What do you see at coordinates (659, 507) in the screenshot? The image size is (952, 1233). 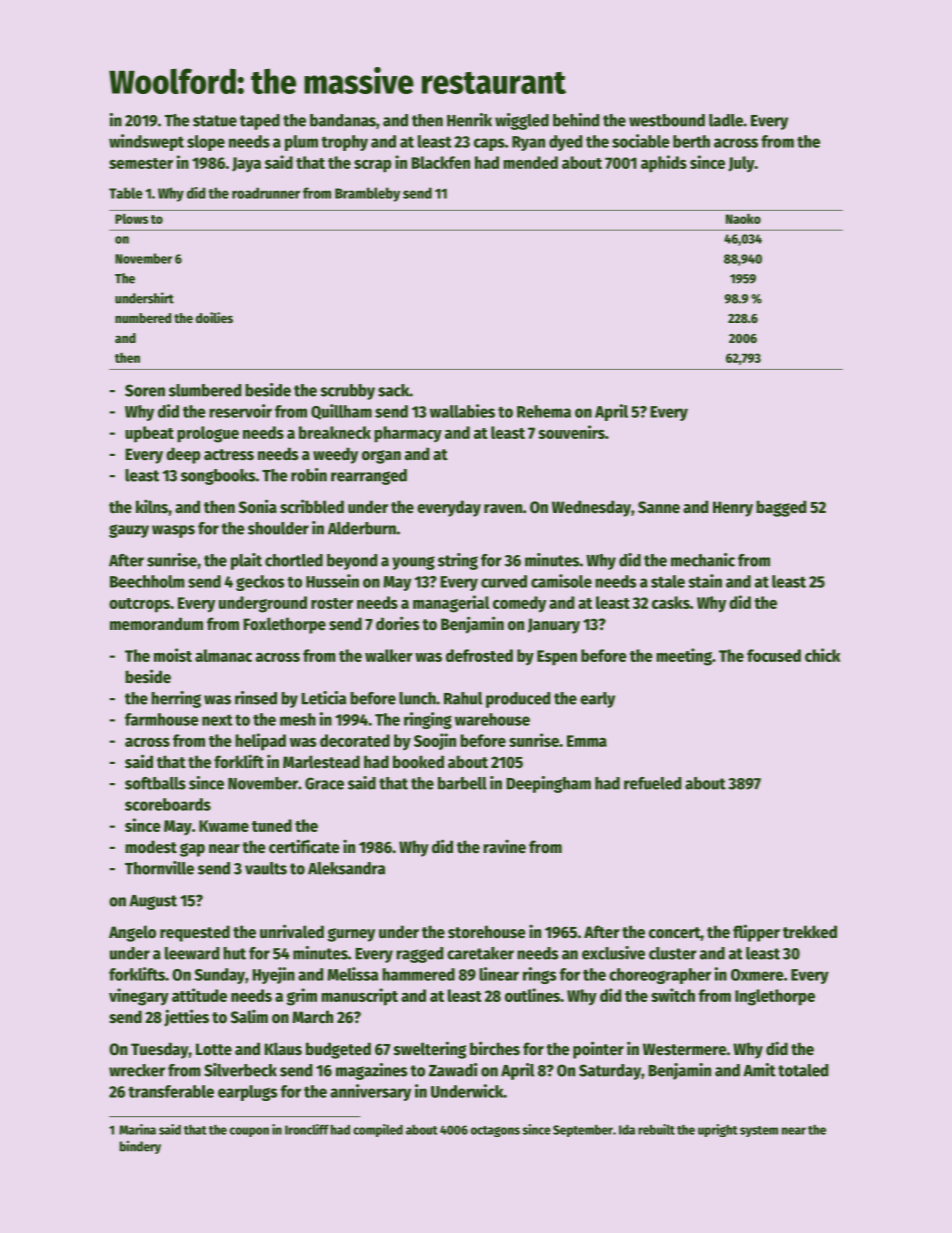 I see `Sanne` at bounding box center [659, 507].
